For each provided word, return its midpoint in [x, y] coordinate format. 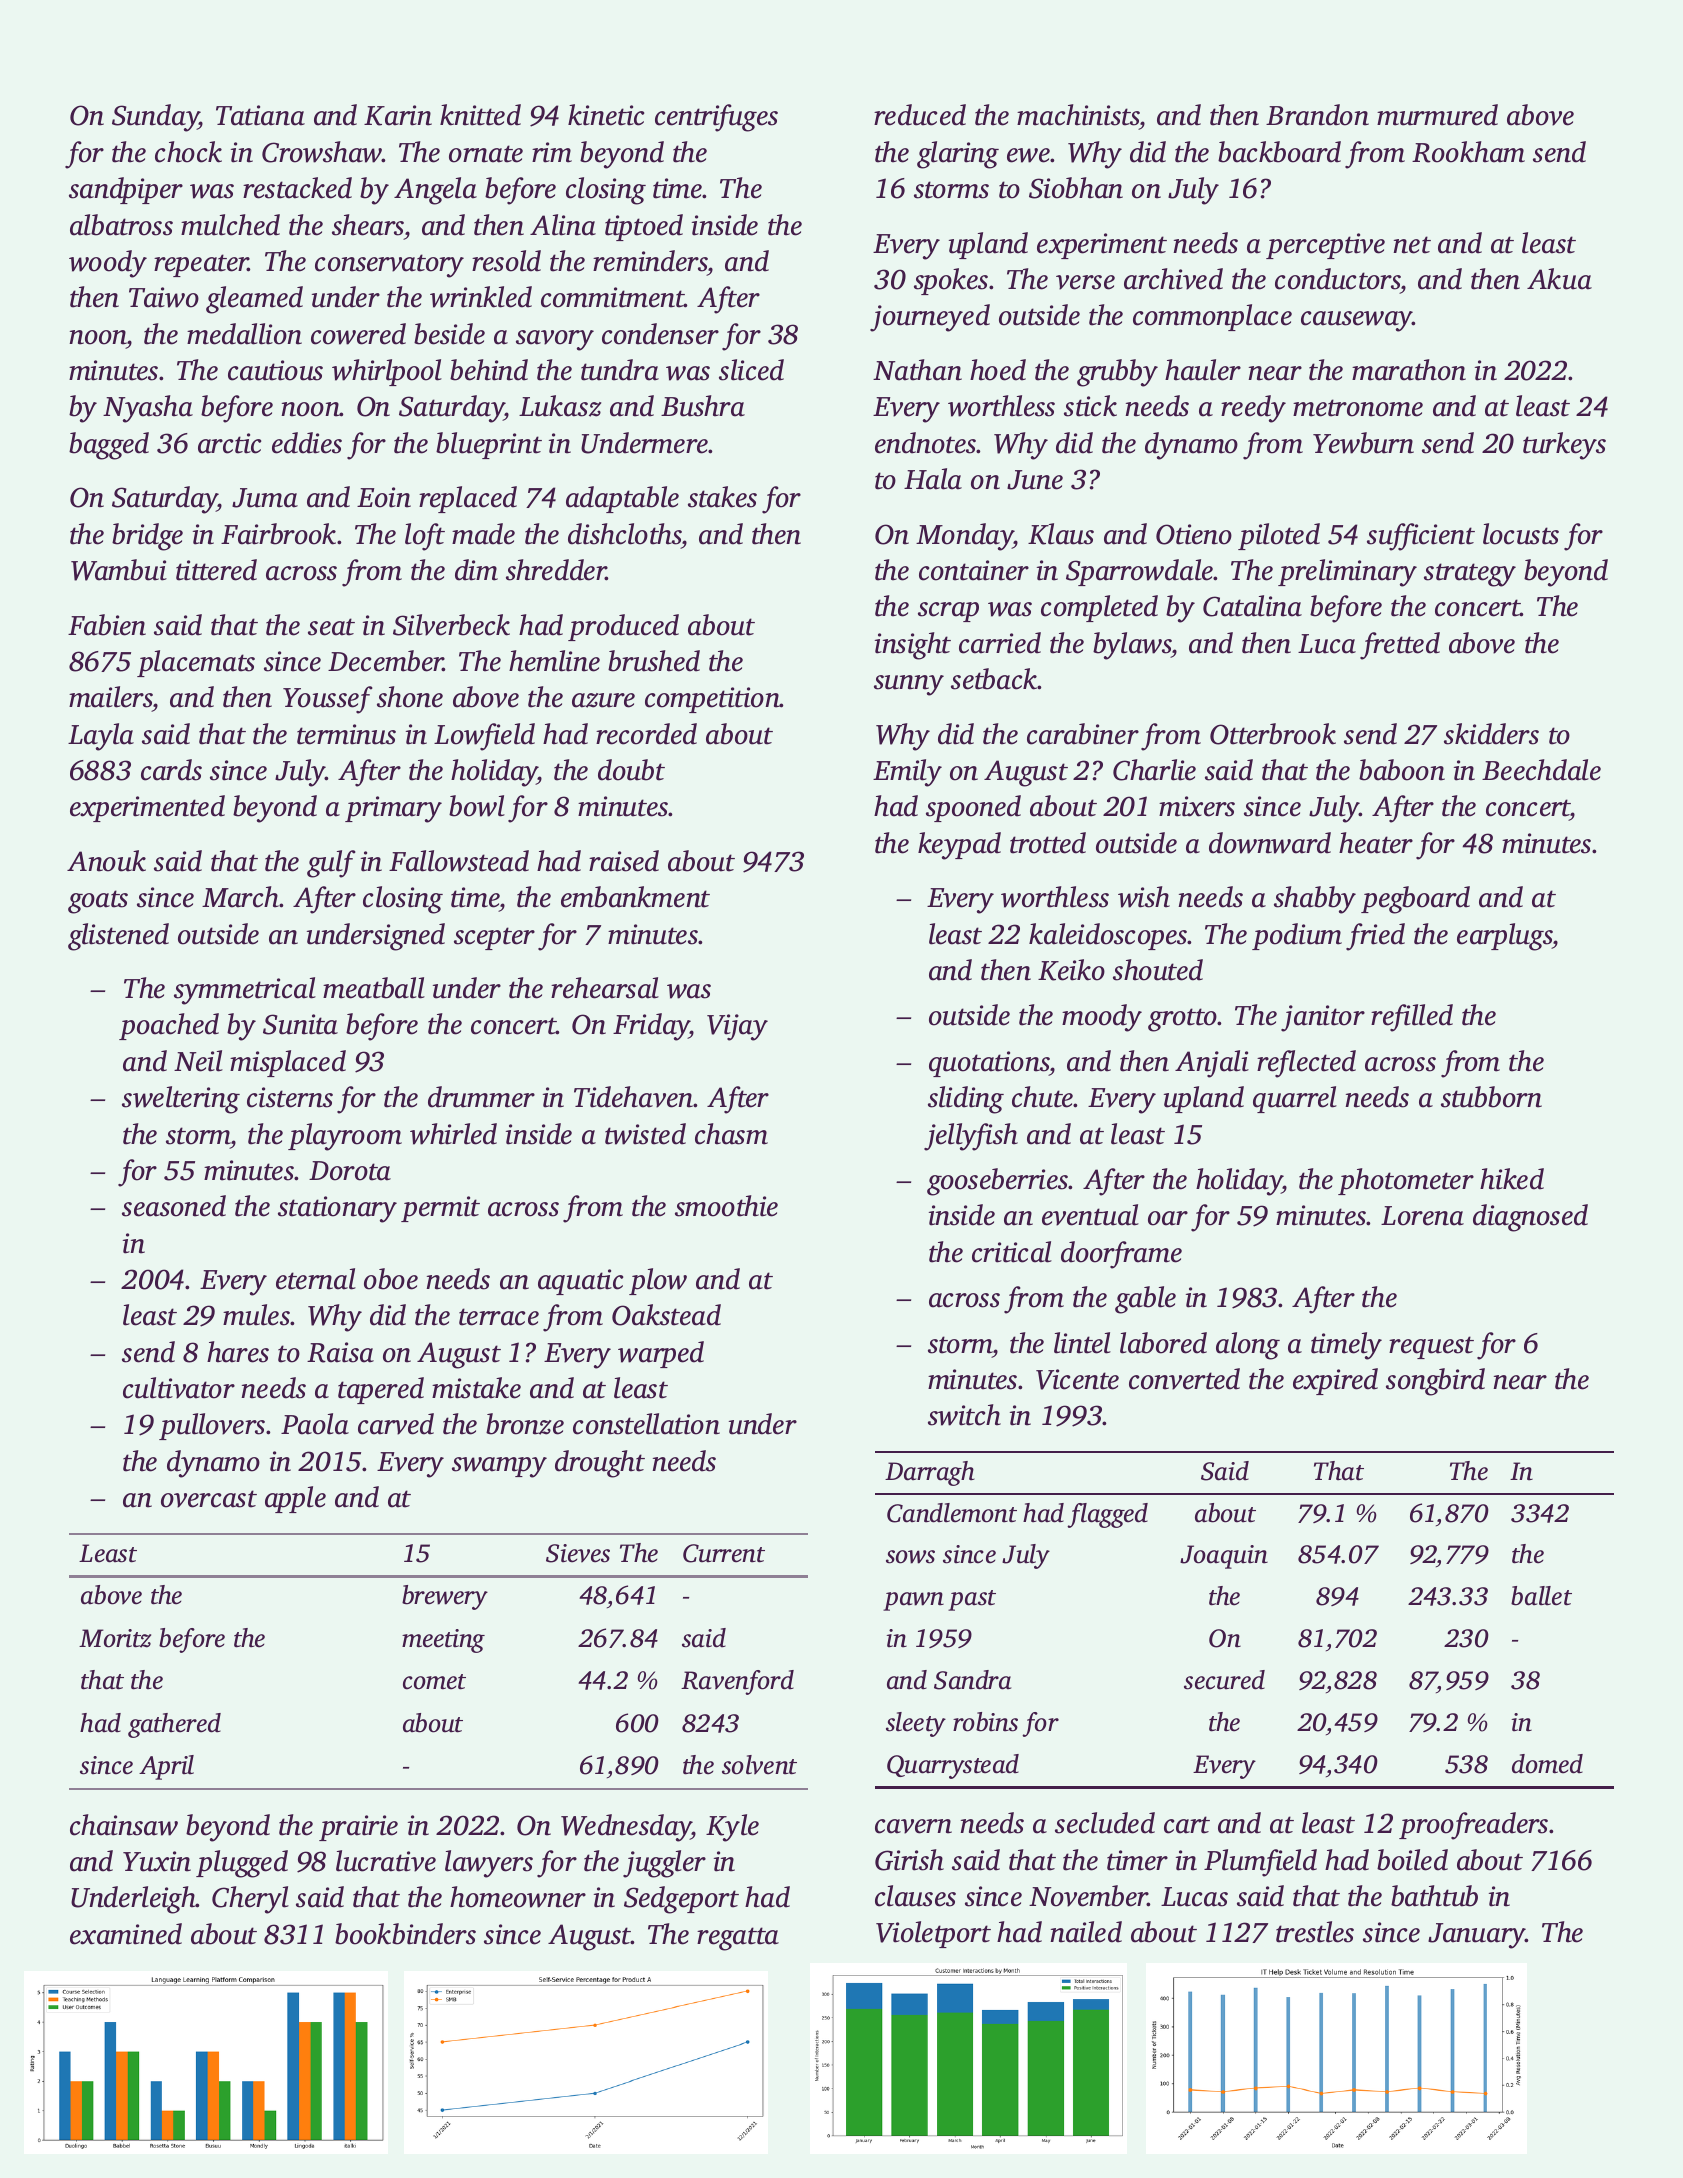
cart [1187, 1825]
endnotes [926, 443]
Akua [1559, 279]
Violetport [933, 1934]
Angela [435, 191]
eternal [316, 1279]
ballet [1541, 1596]
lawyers [489, 1864]
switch [964, 1415]
